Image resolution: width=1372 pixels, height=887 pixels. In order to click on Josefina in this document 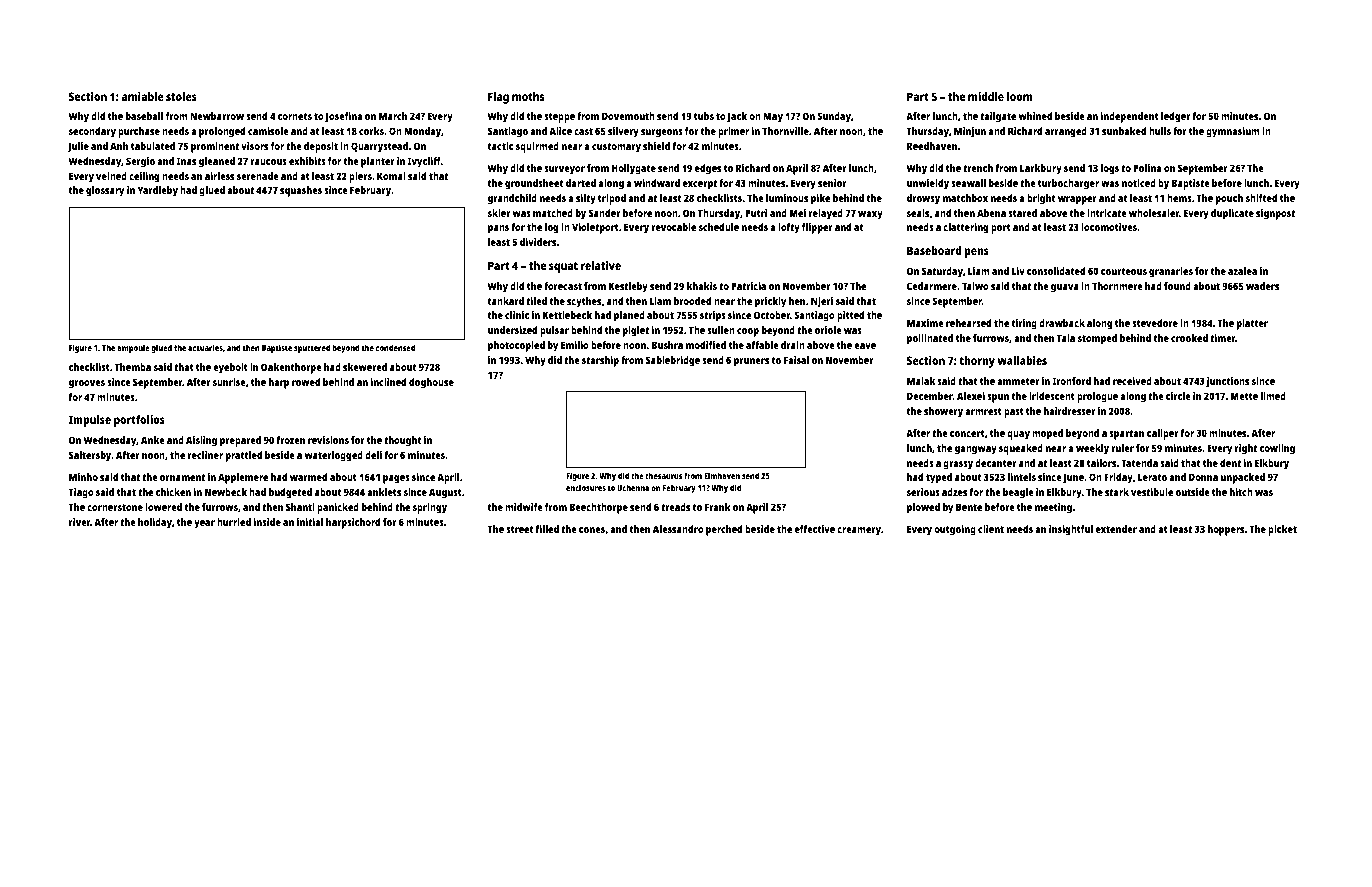, I will do `click(343, 117)`.
